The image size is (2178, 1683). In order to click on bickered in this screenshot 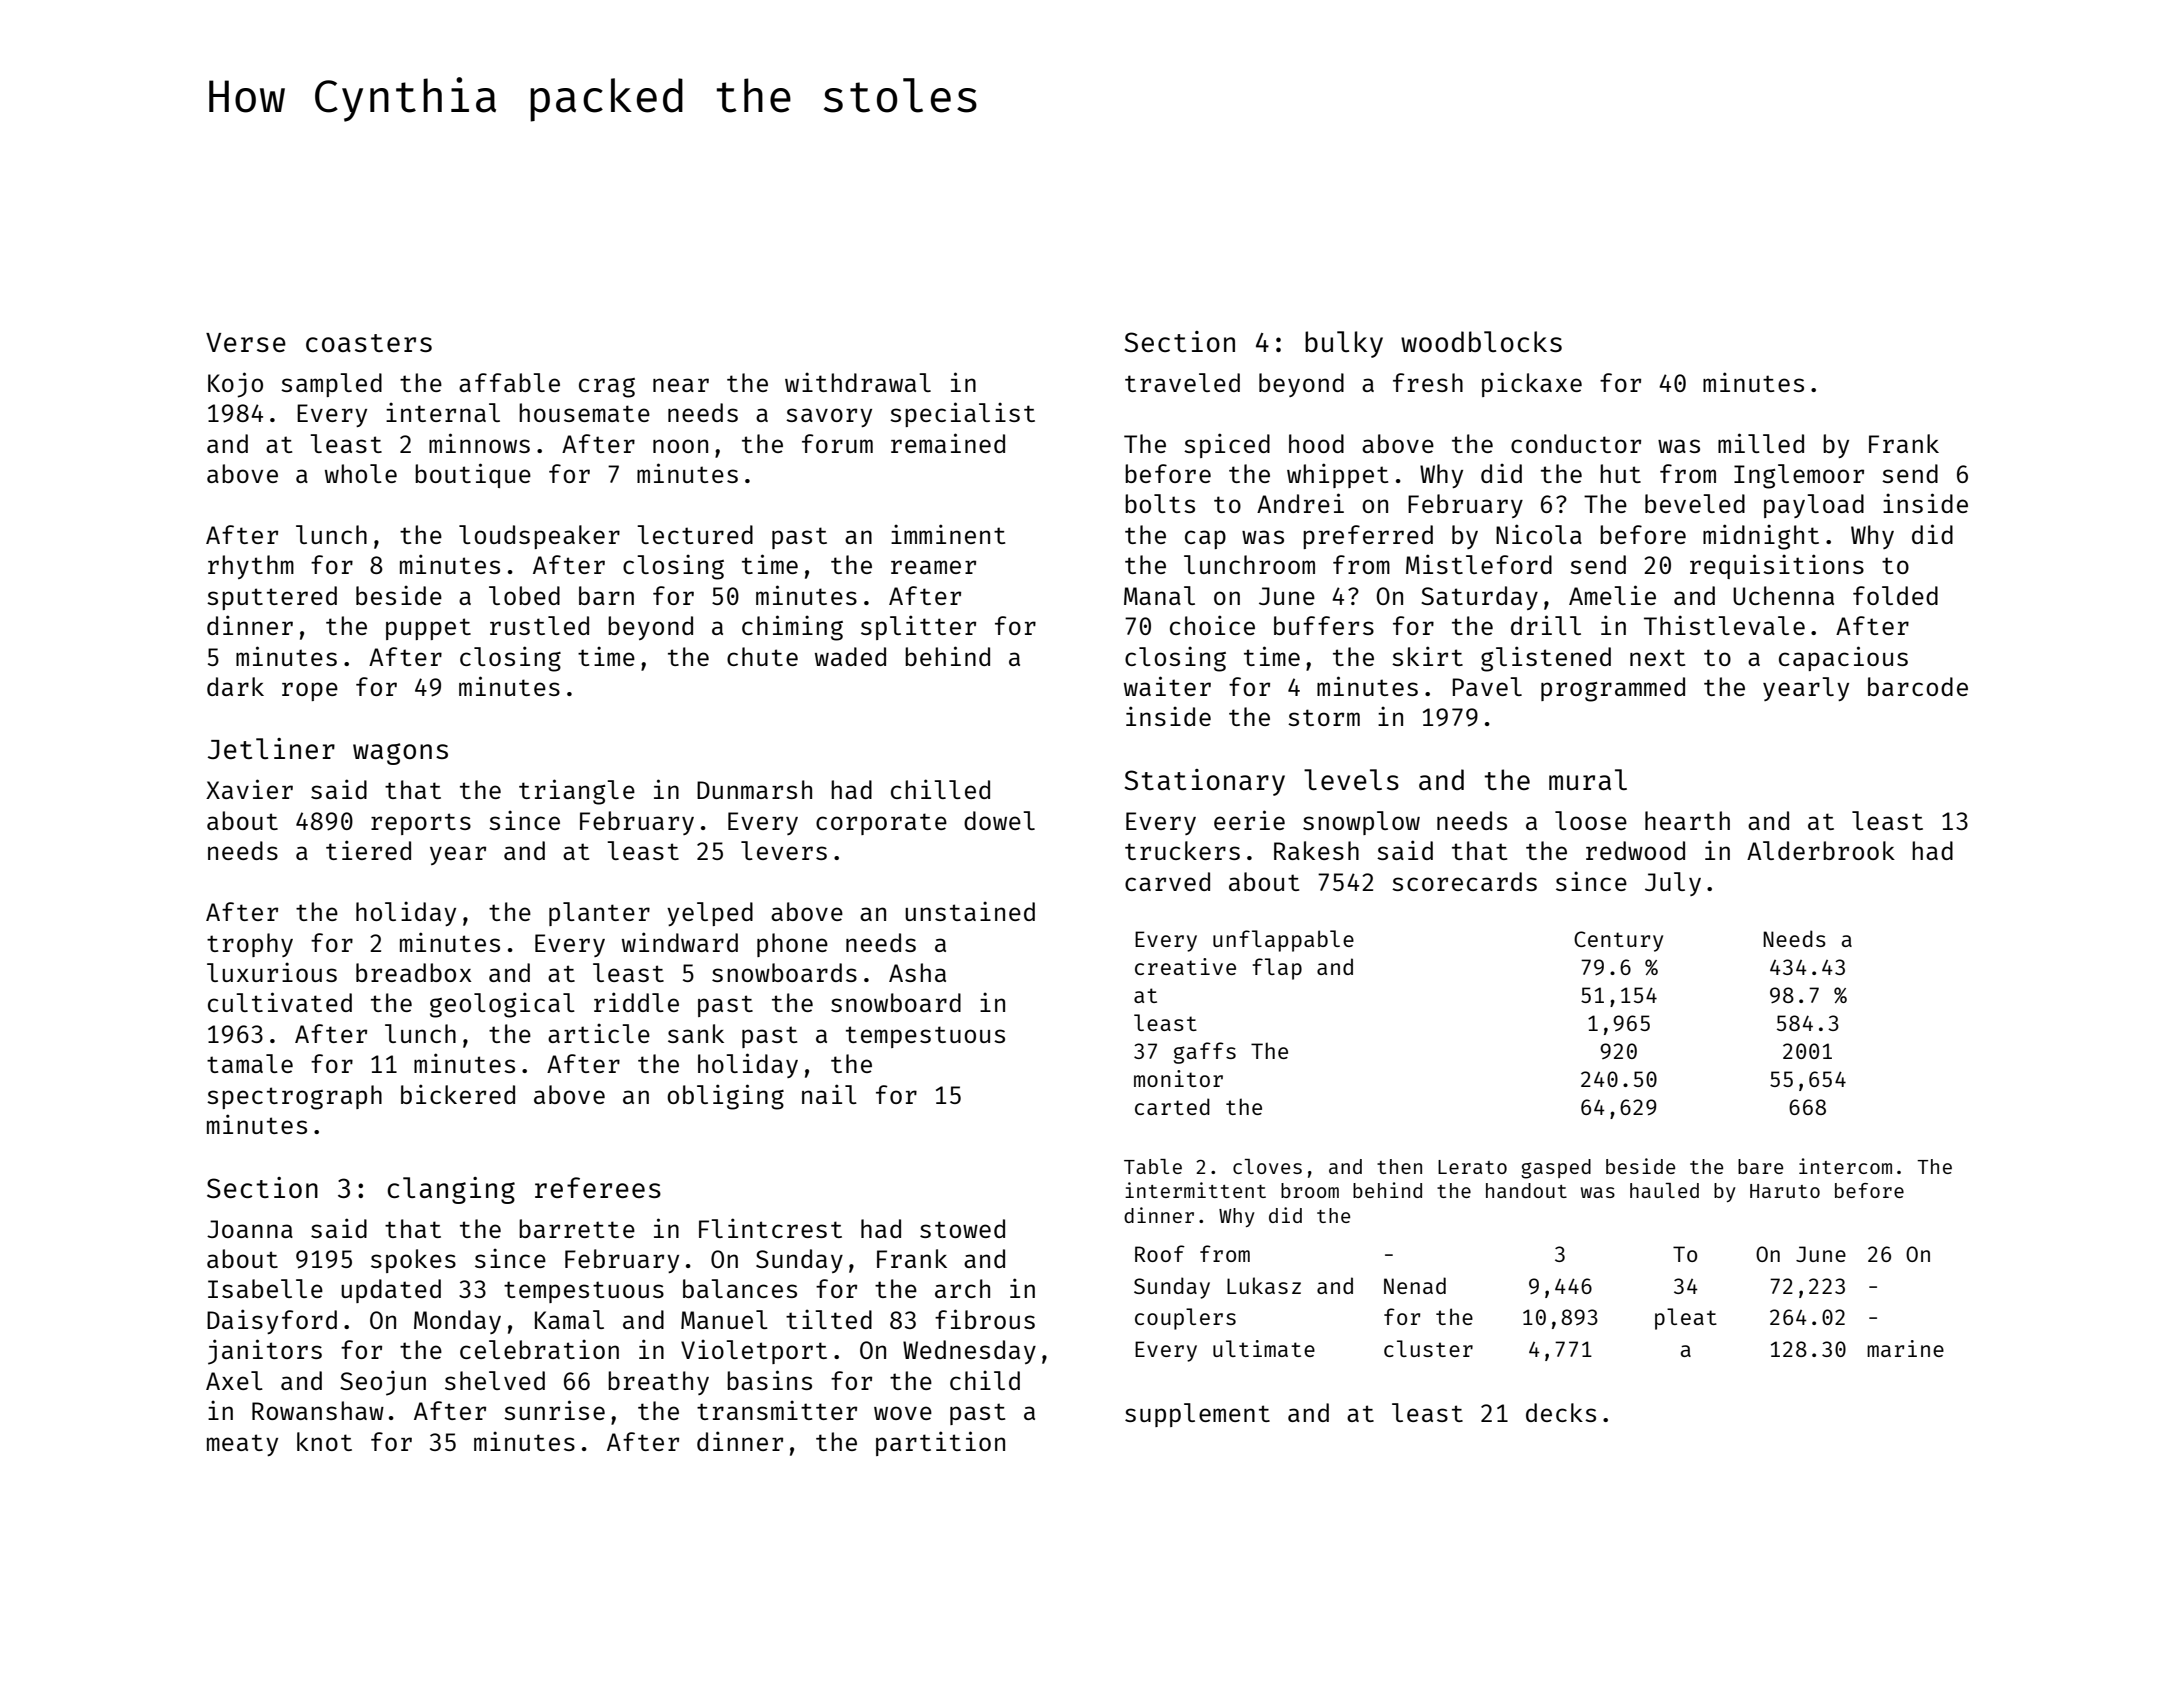, I will do `click(458, 1094)`.
